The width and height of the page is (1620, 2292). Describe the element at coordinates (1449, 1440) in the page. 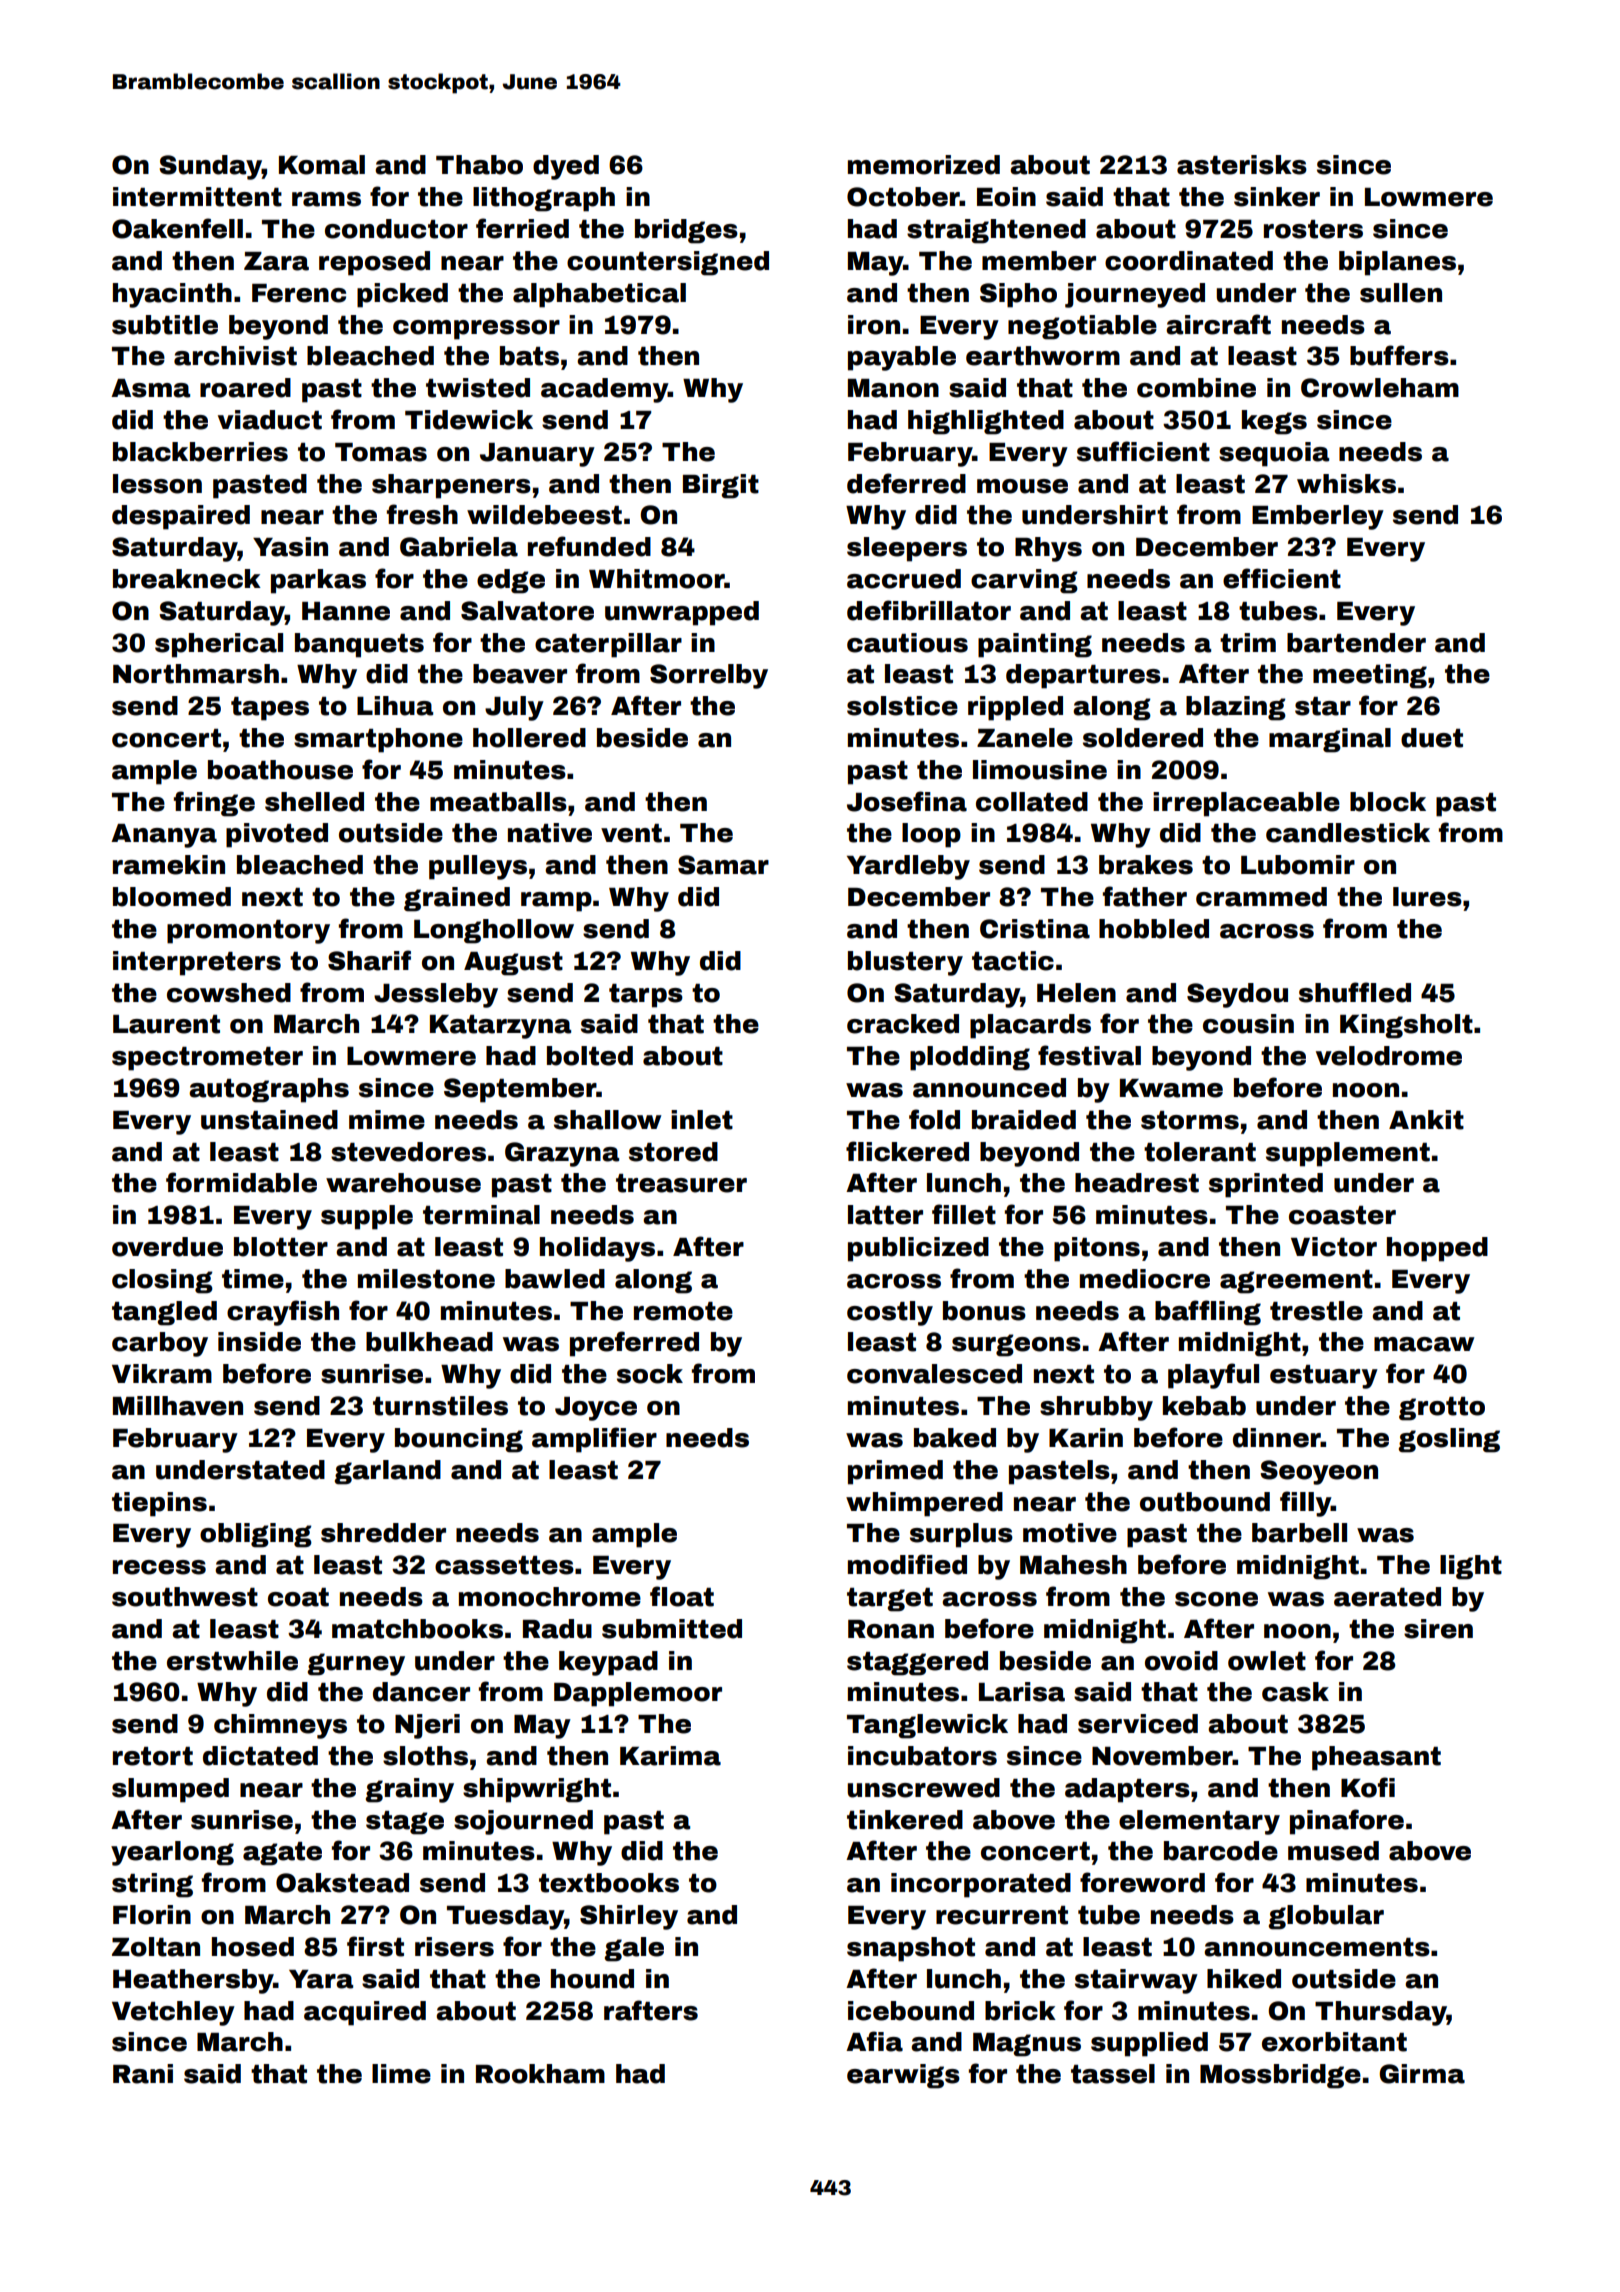

I see `gosling` at that location.
